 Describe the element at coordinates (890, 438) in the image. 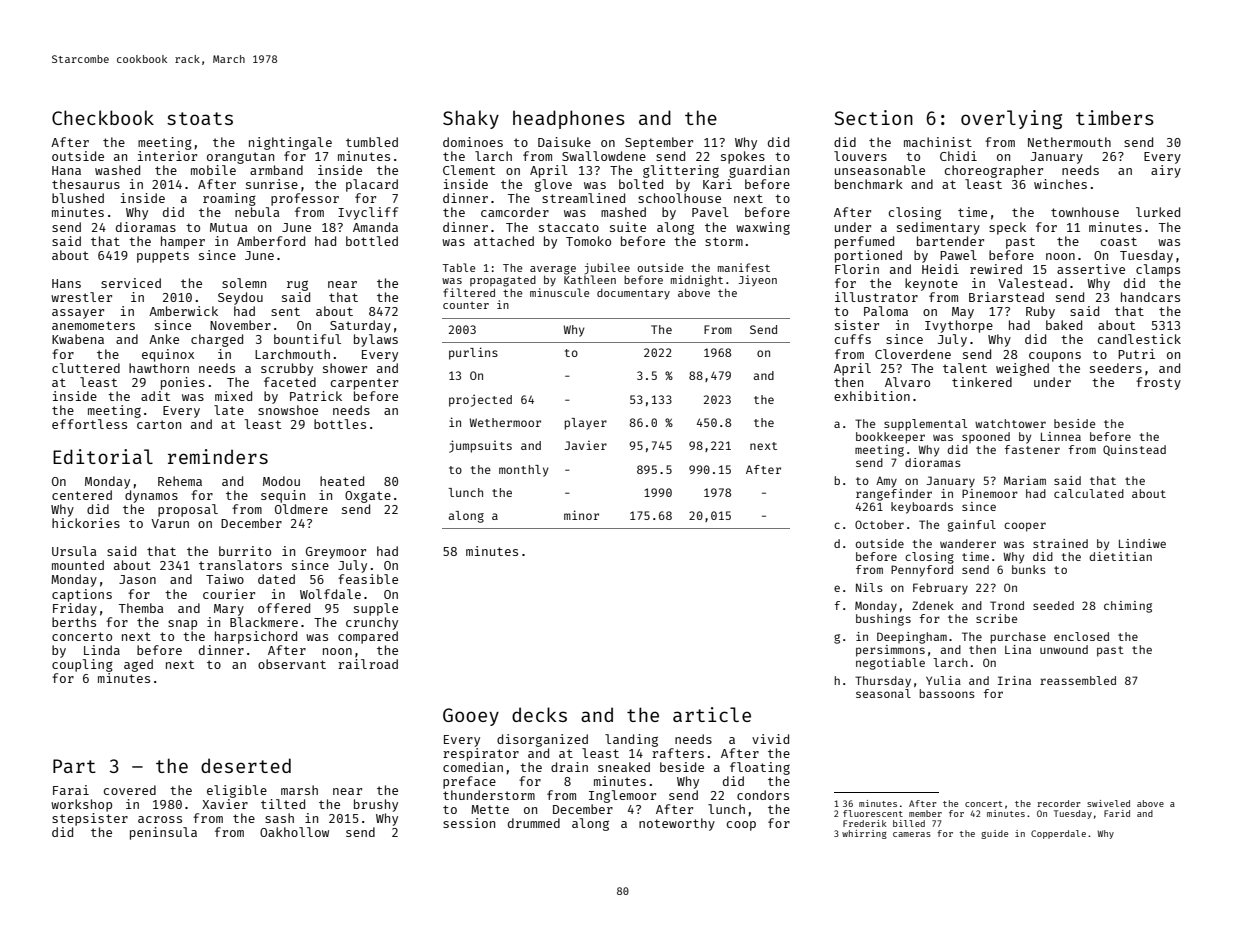

I see `bookkeeper` at that location.
